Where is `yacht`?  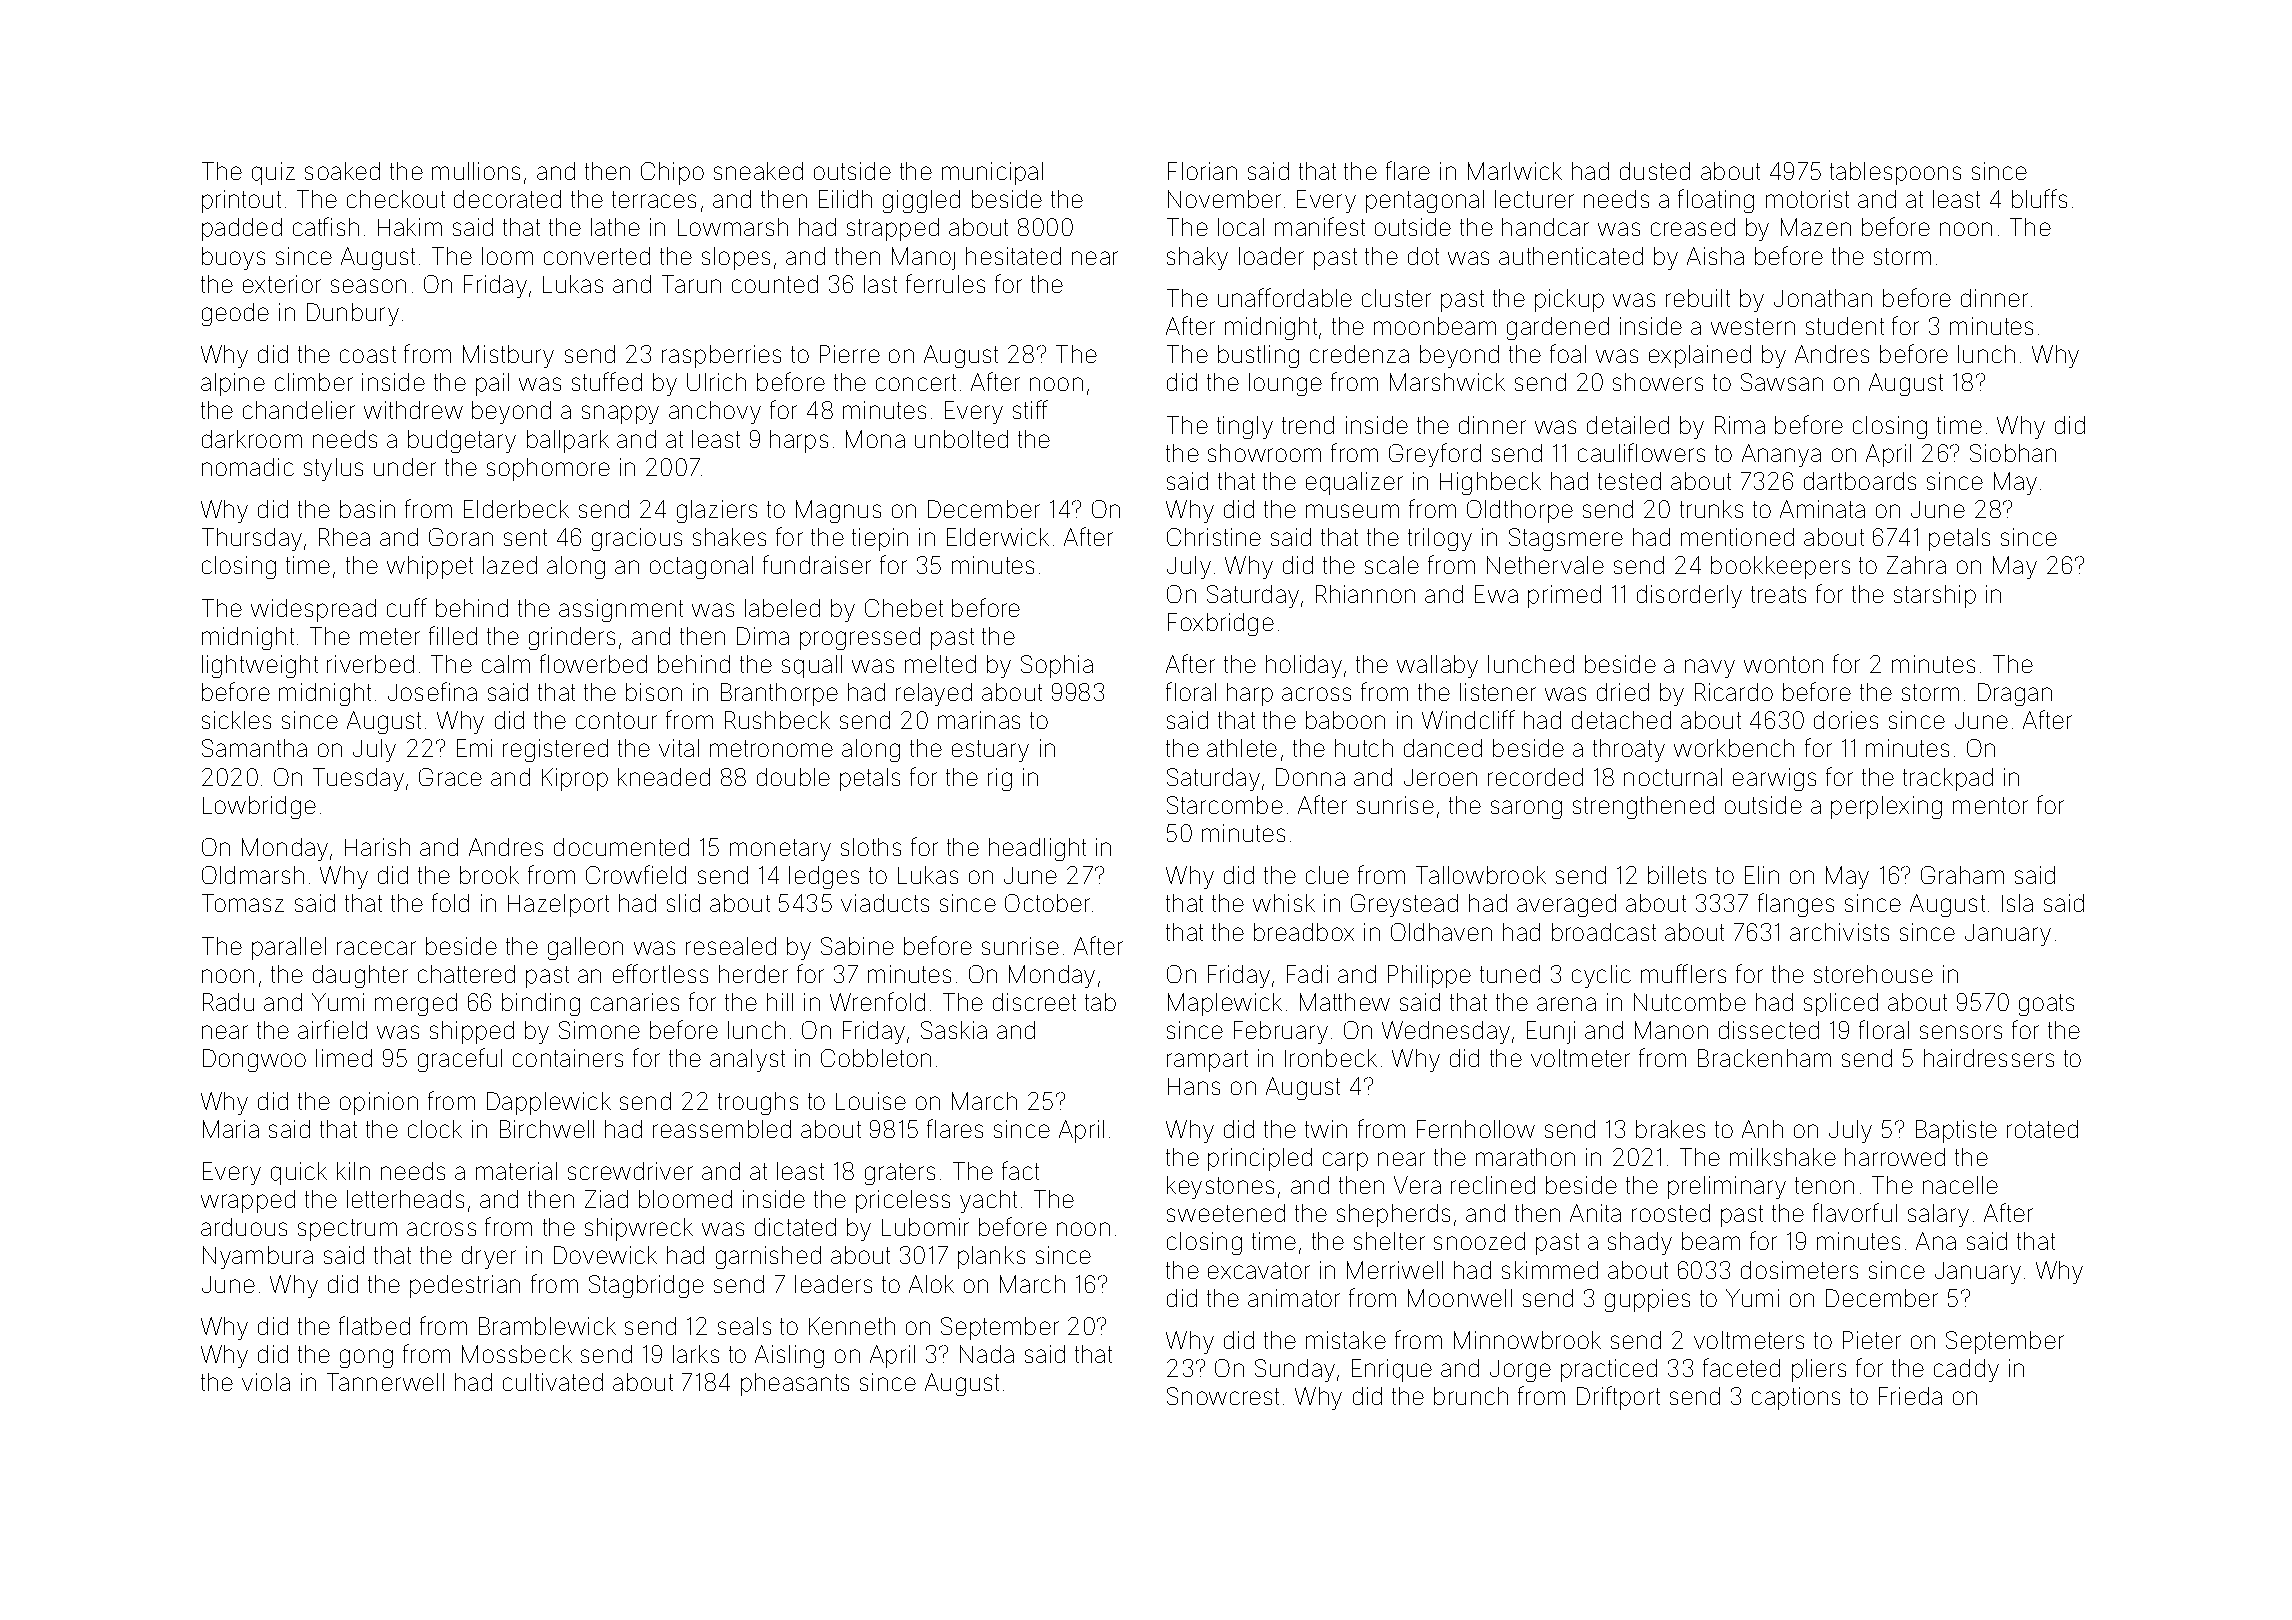
yacht is located at coordinates (988, 1201).
